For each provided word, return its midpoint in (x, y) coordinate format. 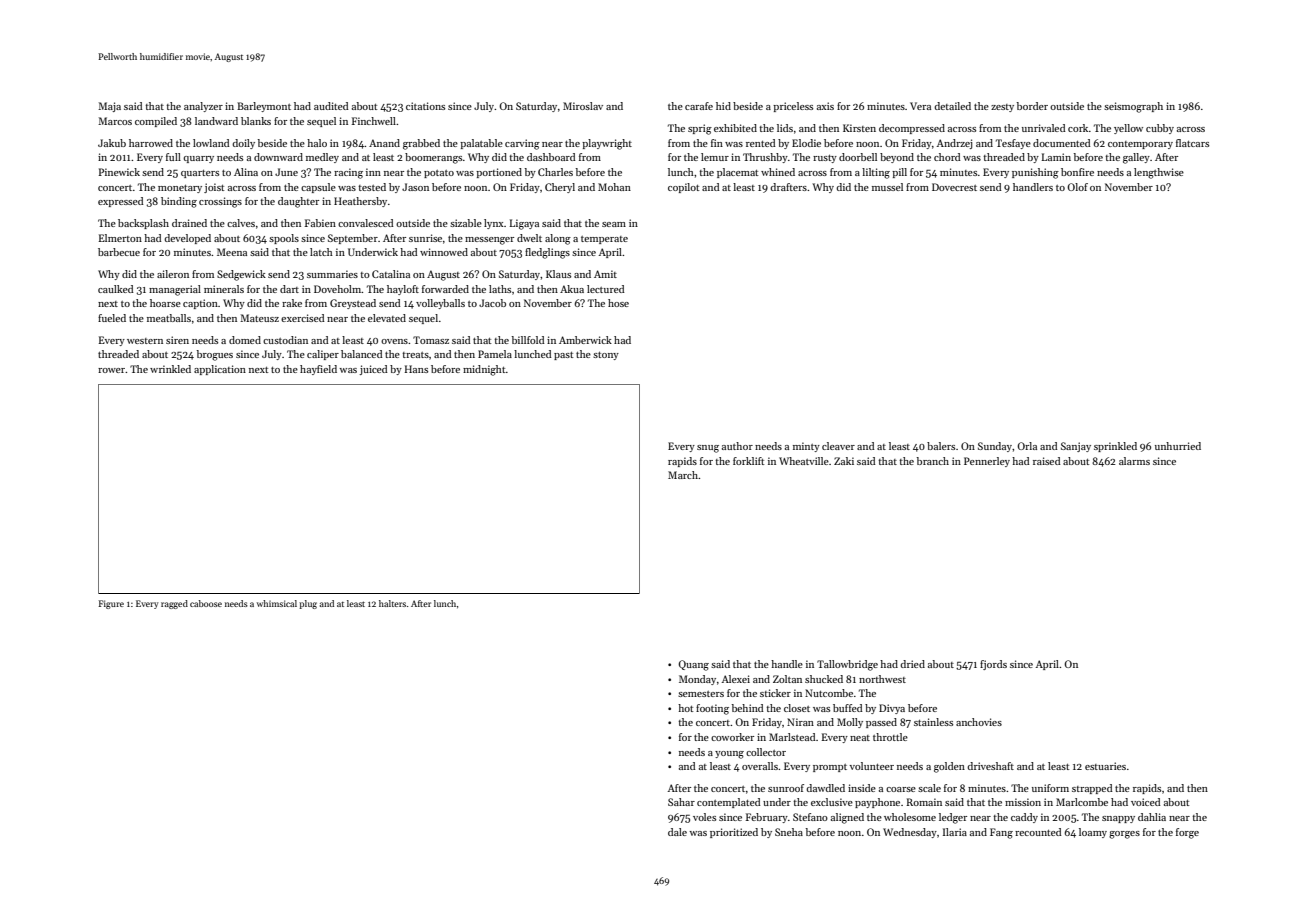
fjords (993, 665)
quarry (198, 159)
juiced (373, 370)
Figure (111, 604)
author (737, 446)
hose (618, 303)
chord (947, 157)
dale (677, 832)
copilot (683, 188)
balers (941, 446)
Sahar (681, 802)
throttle (890, 737)
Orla (1027, 446)
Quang (693, 665)
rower (111, 370)
